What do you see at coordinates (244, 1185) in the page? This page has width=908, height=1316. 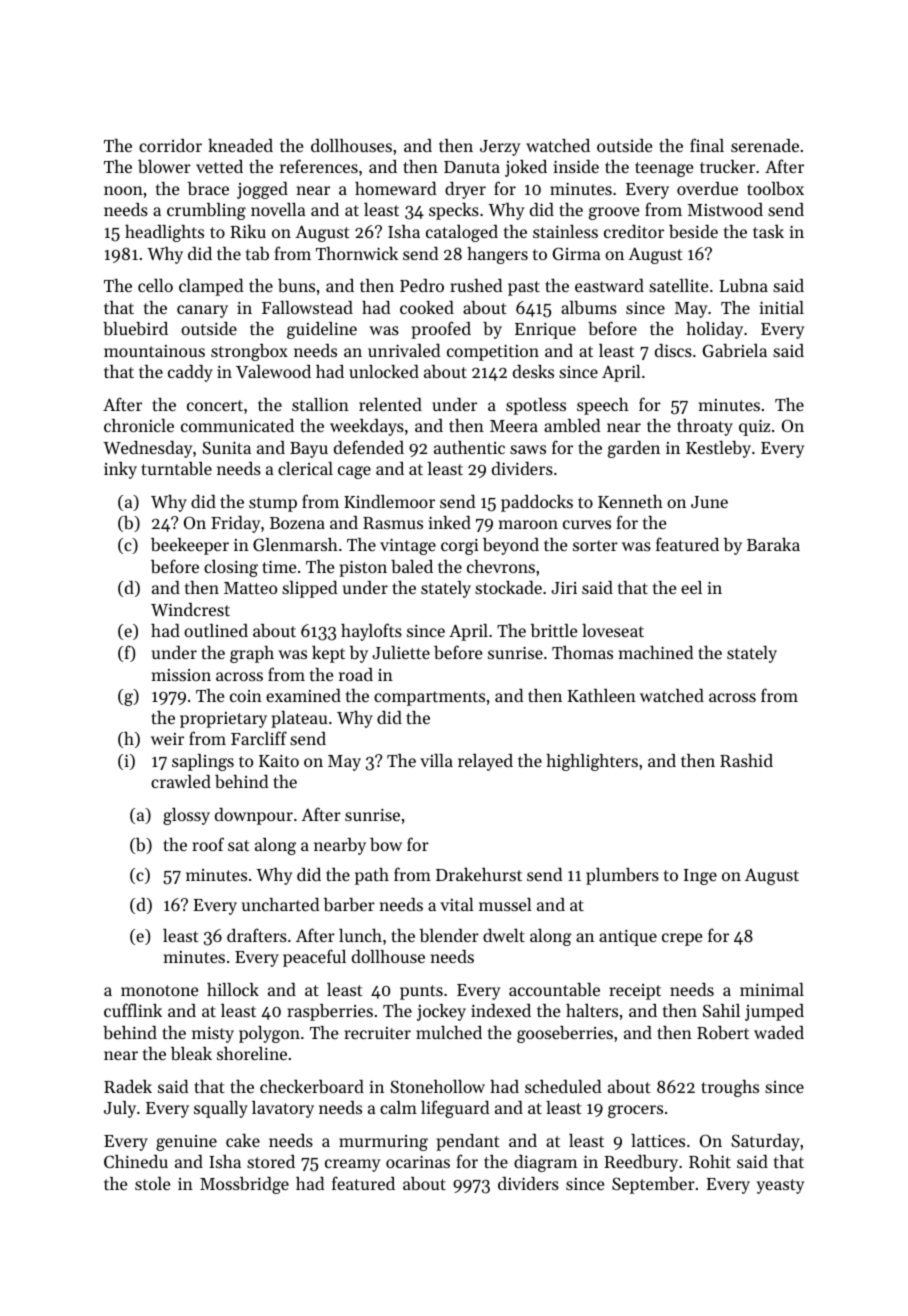 I see `Mossbridge` at bounding box center [244, 1185].
